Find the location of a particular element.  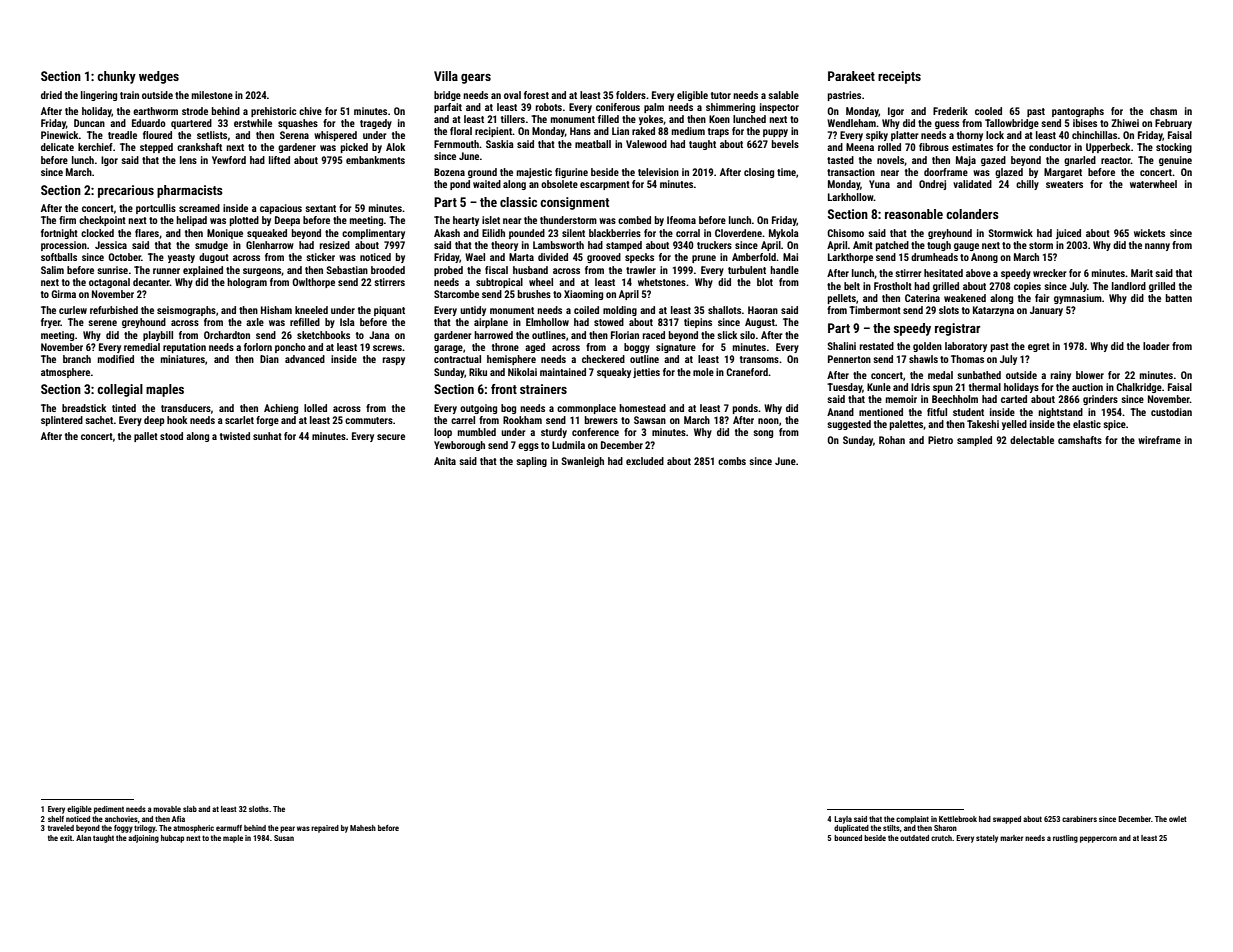

receipts is located at coordinates (899, 77).
